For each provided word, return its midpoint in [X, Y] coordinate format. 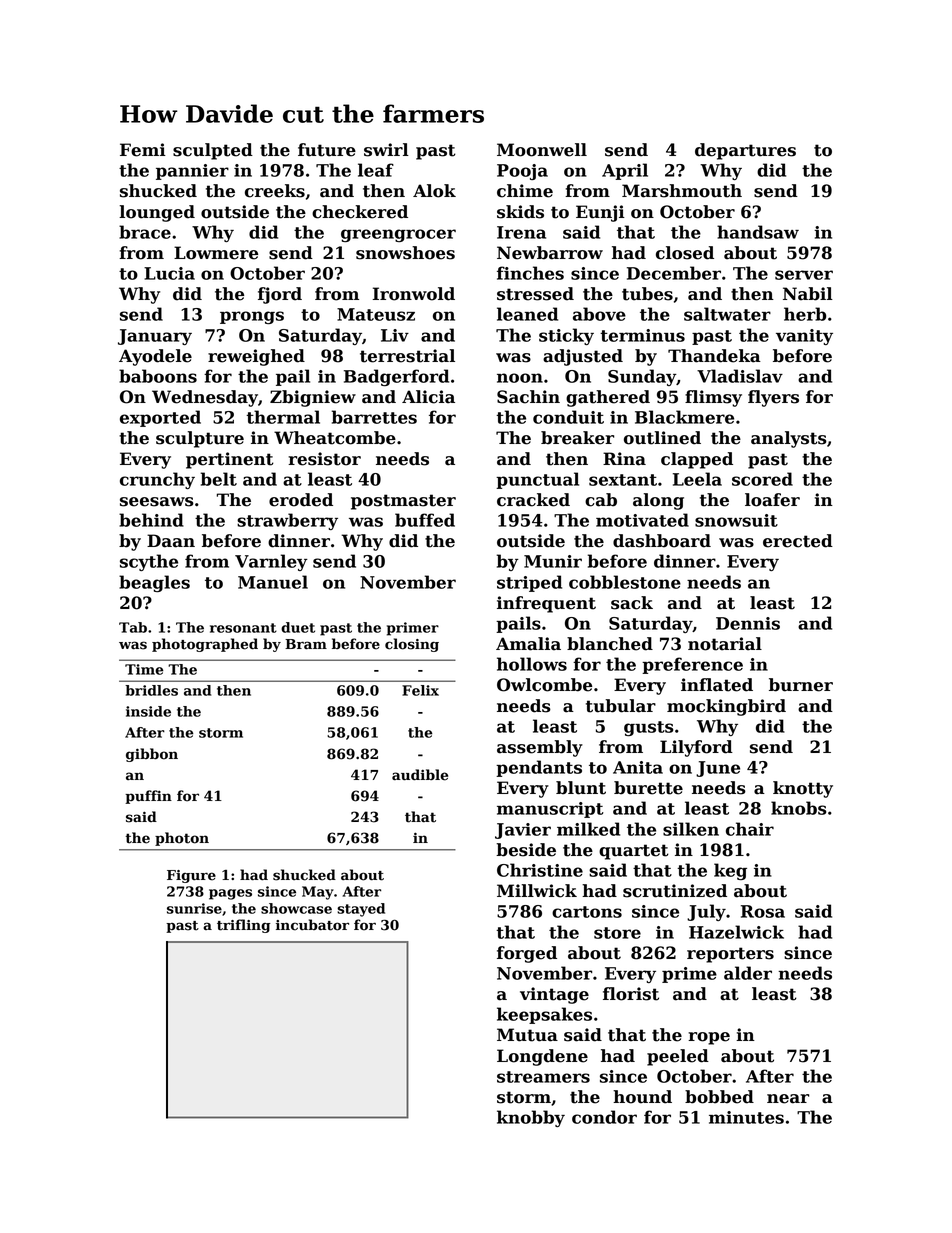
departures [745, 151]
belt [219, 479]
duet [298, 627]
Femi [143, 150]
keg [730, 871]
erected [798, 541]
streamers [543, 1077]
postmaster [403, 502]
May [318, 893]
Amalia [528, 644]
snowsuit [736, 520]
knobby [531, 1118]
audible [420, 775]
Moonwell [542, 150]
